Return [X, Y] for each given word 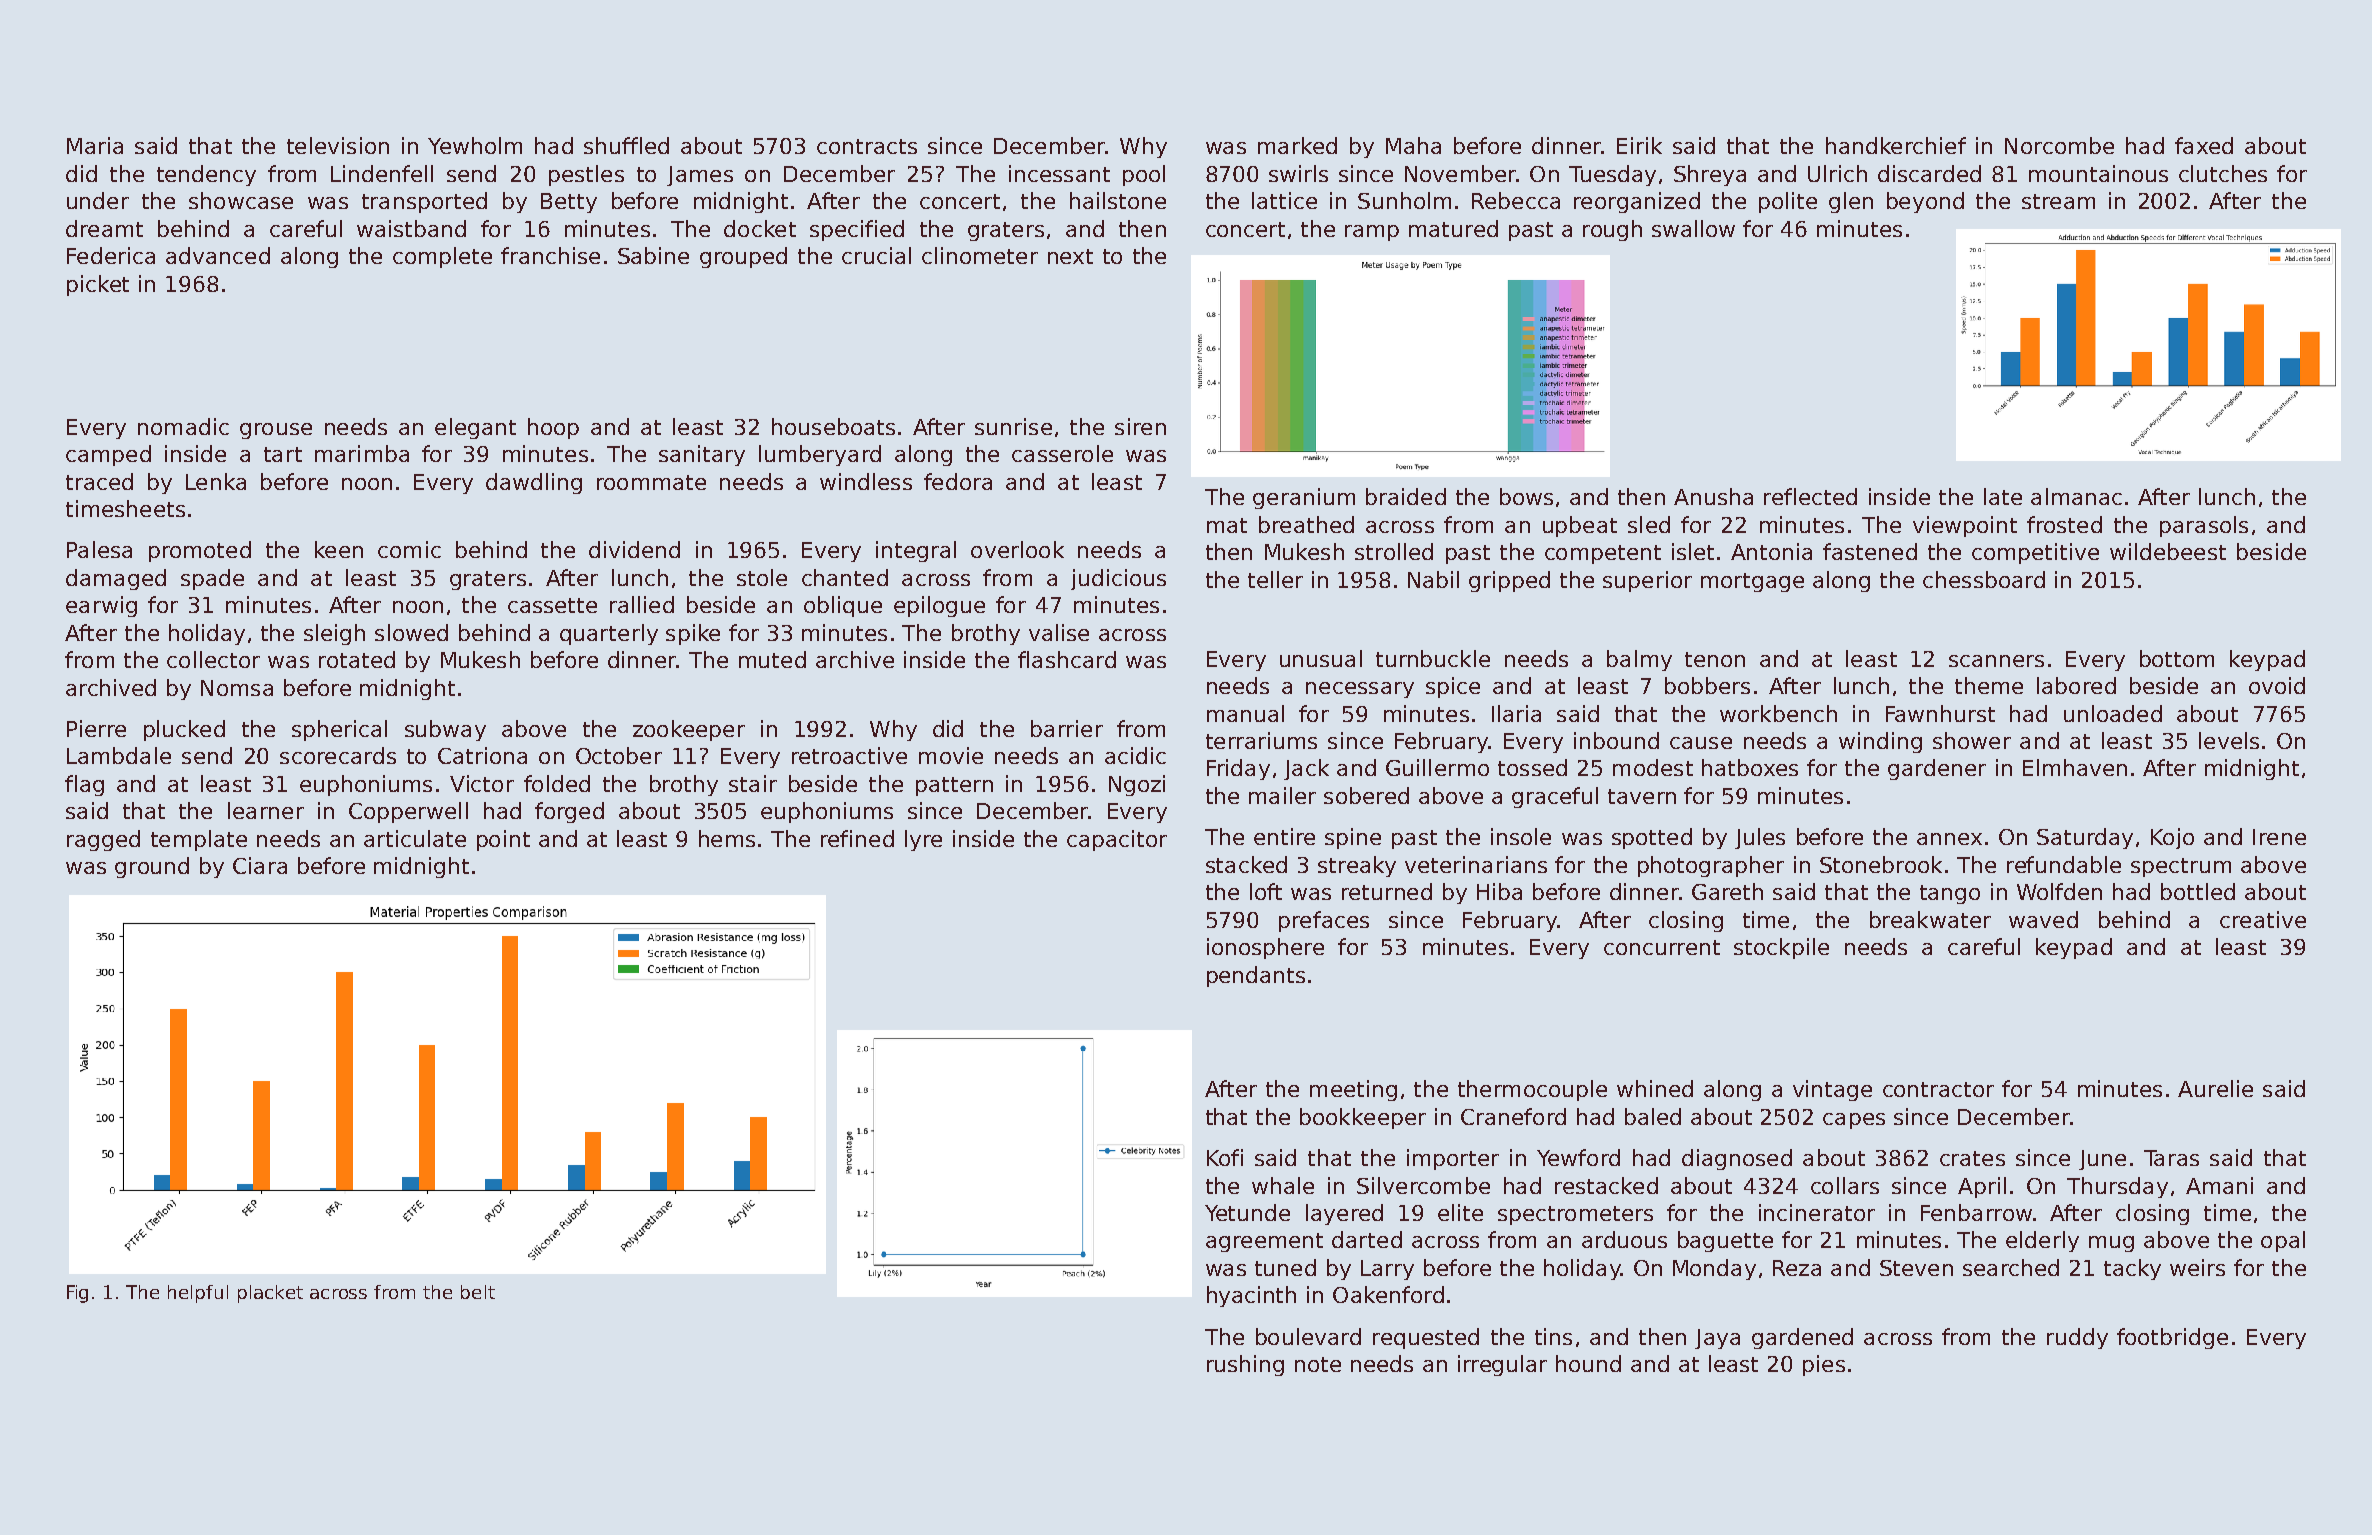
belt [478, 1292]
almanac [2076, 496]
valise [1059, 632]
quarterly [609, 634]
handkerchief [1896, 145]
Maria [95, 145]
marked [1297, 145]
